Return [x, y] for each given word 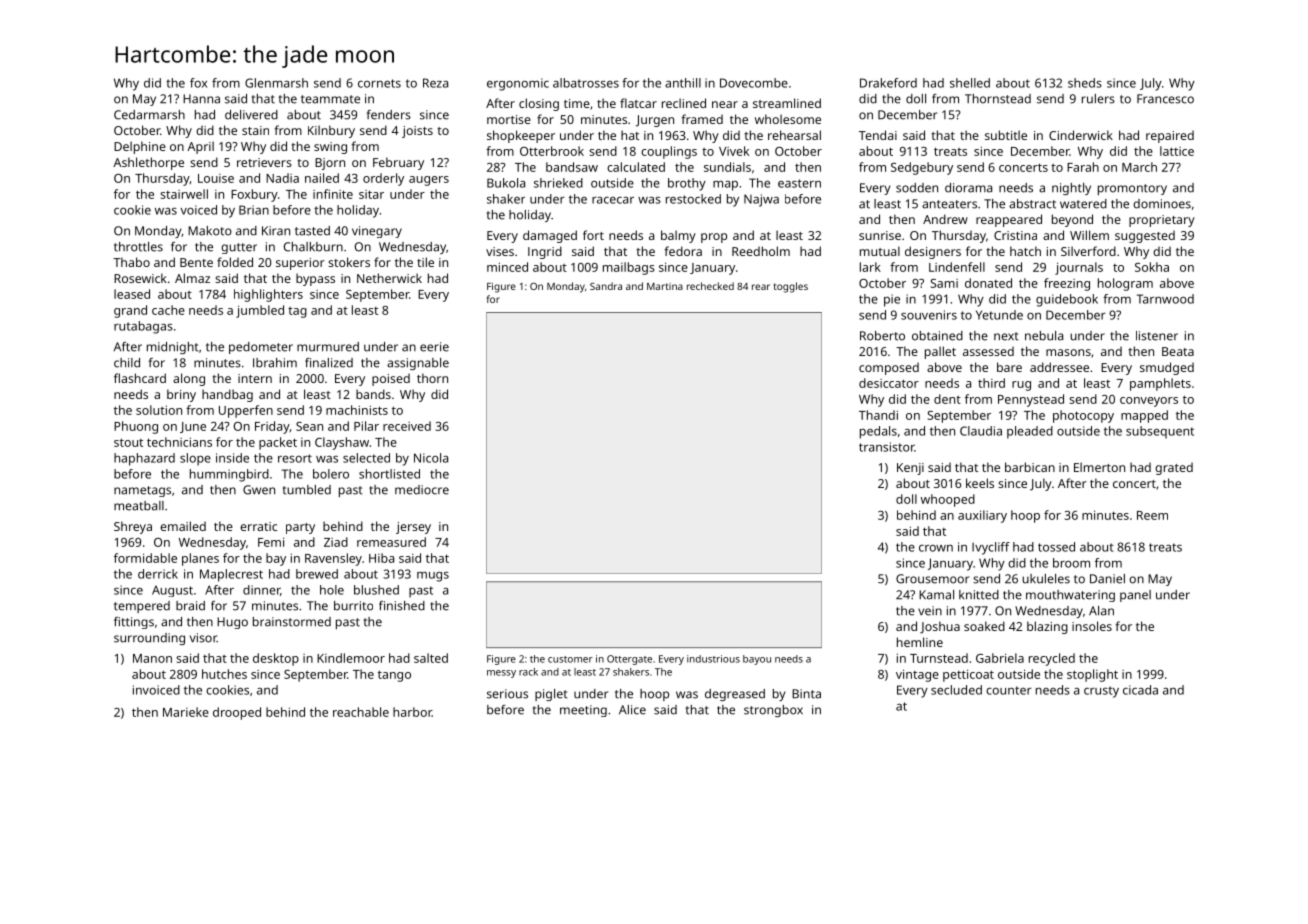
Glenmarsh [276, 83]
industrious [713, 659]
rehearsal [794, 135]
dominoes [1162, 204]
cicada [1140, 690]
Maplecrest [231, 575]
